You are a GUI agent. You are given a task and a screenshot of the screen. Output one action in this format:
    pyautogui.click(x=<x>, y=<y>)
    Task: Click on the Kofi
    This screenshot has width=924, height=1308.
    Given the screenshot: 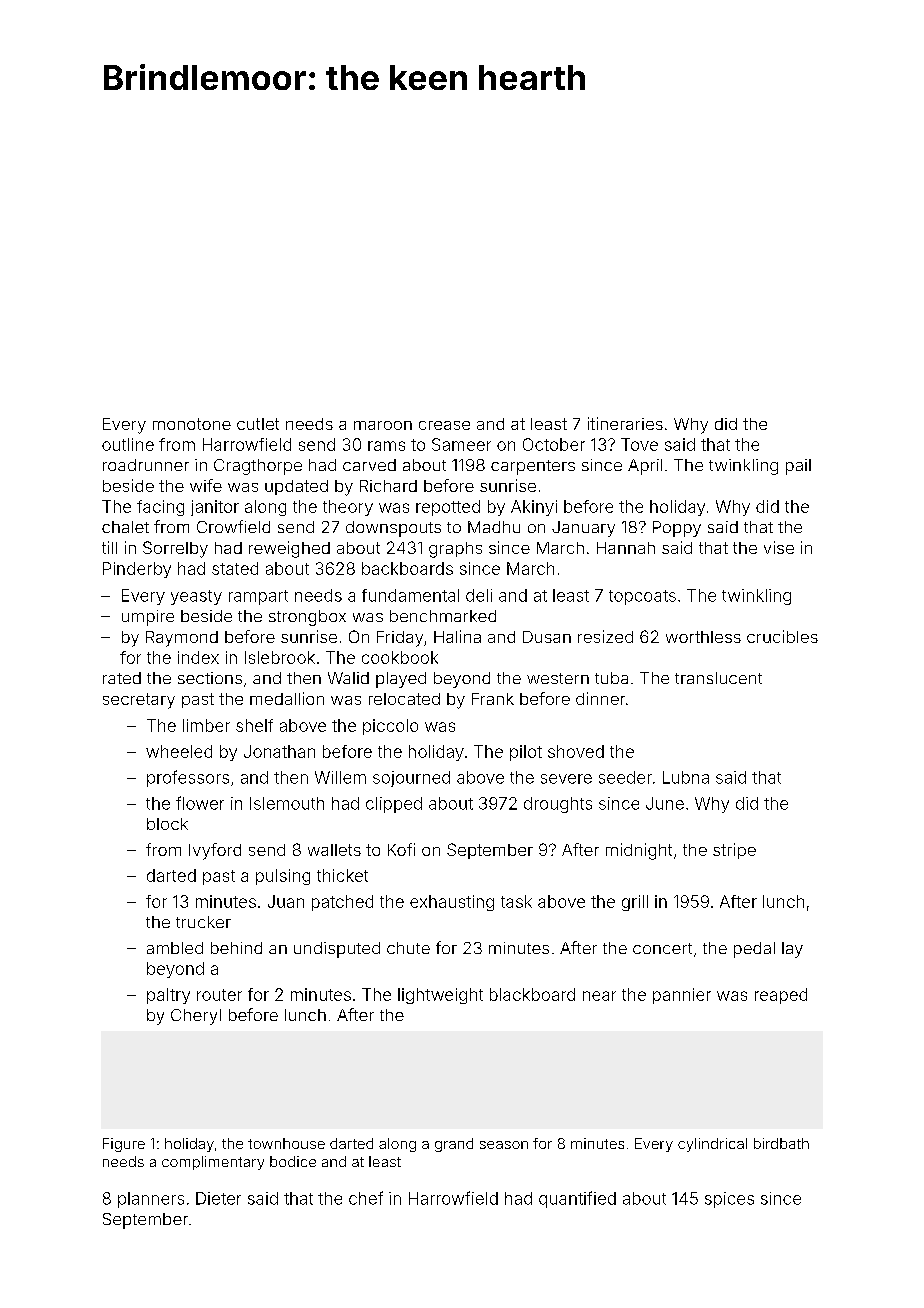 What is the action you would take?
    pyautogui.click(x=401, y=849)
